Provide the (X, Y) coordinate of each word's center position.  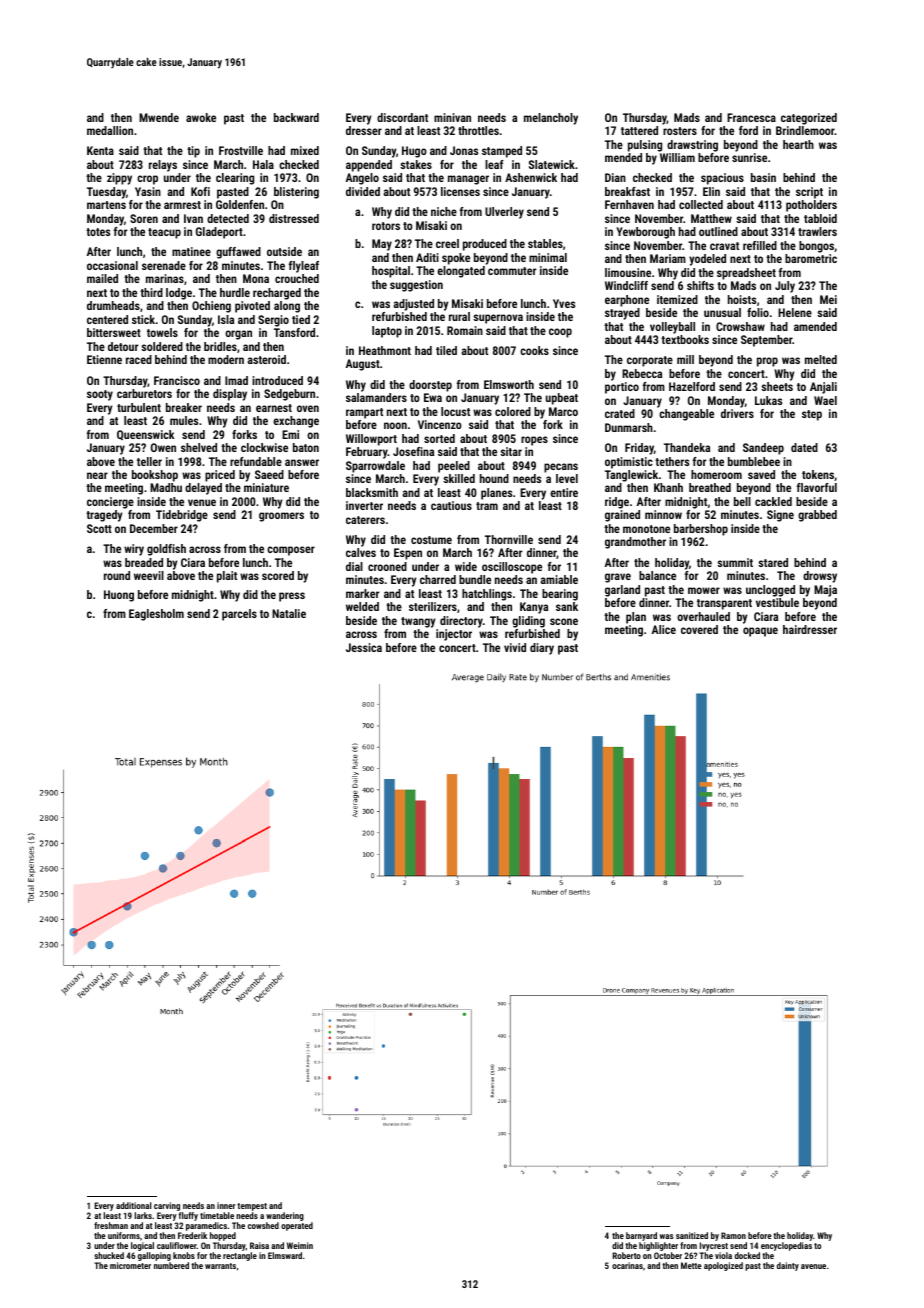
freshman (111, 1225)
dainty (788, 1266)
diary (542, 649)
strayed (622, 314)
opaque (760, 632)
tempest (252, 1207)
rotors (386, 226)
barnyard (641, 1236)
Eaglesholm (156, 615)
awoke (201, 117)
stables (545, 243)
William (677, 157)
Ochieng (211, 307)
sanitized (692, 1235)
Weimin (300, 1245)
